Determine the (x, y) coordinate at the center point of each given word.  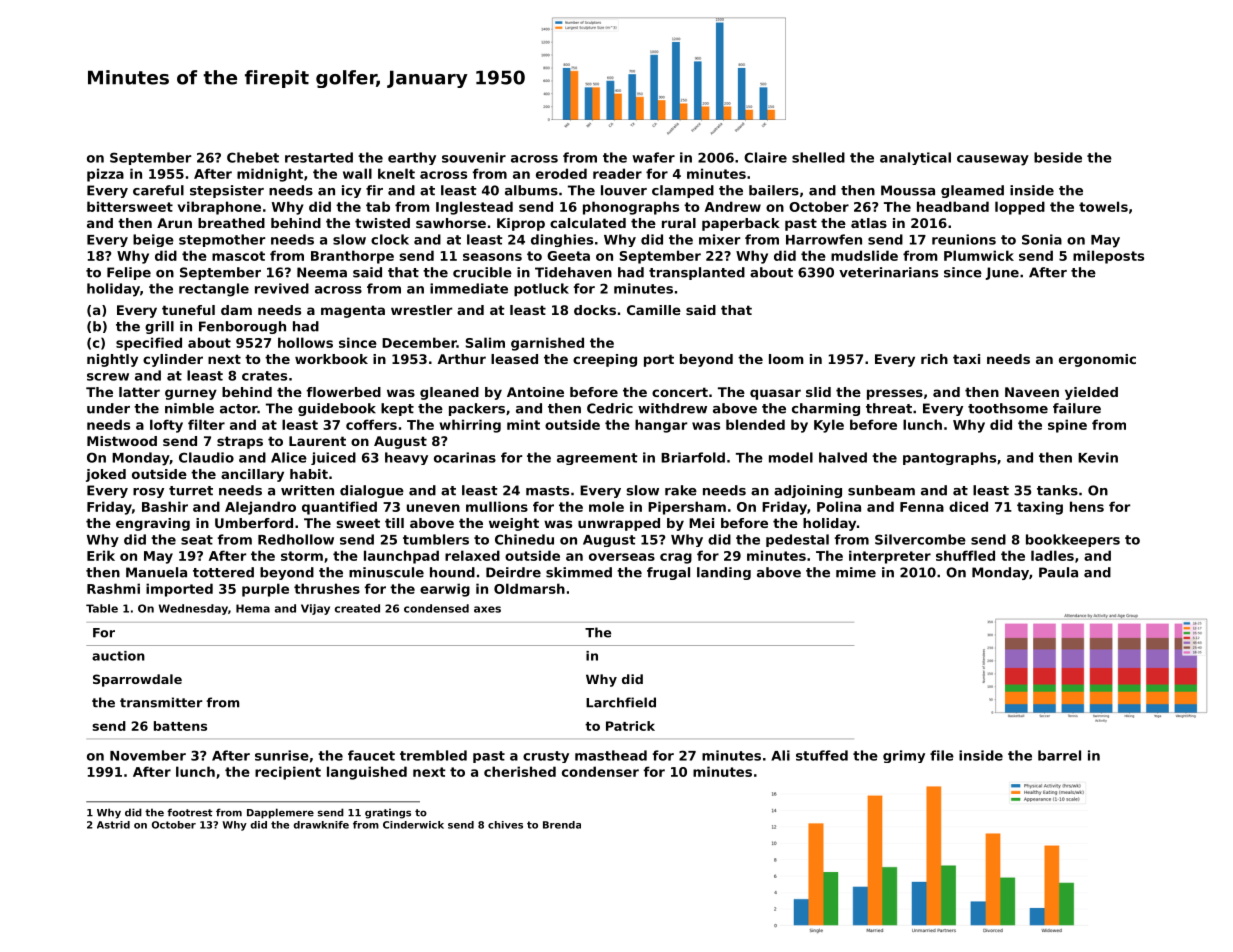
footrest (190, 812)
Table (102, 608)
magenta (353, 311)
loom (786, 359)
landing (724, 573)
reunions (964, 239)
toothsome (1008, 408)
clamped (683, 191)
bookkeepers (1073, 540)
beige (153, 240)
